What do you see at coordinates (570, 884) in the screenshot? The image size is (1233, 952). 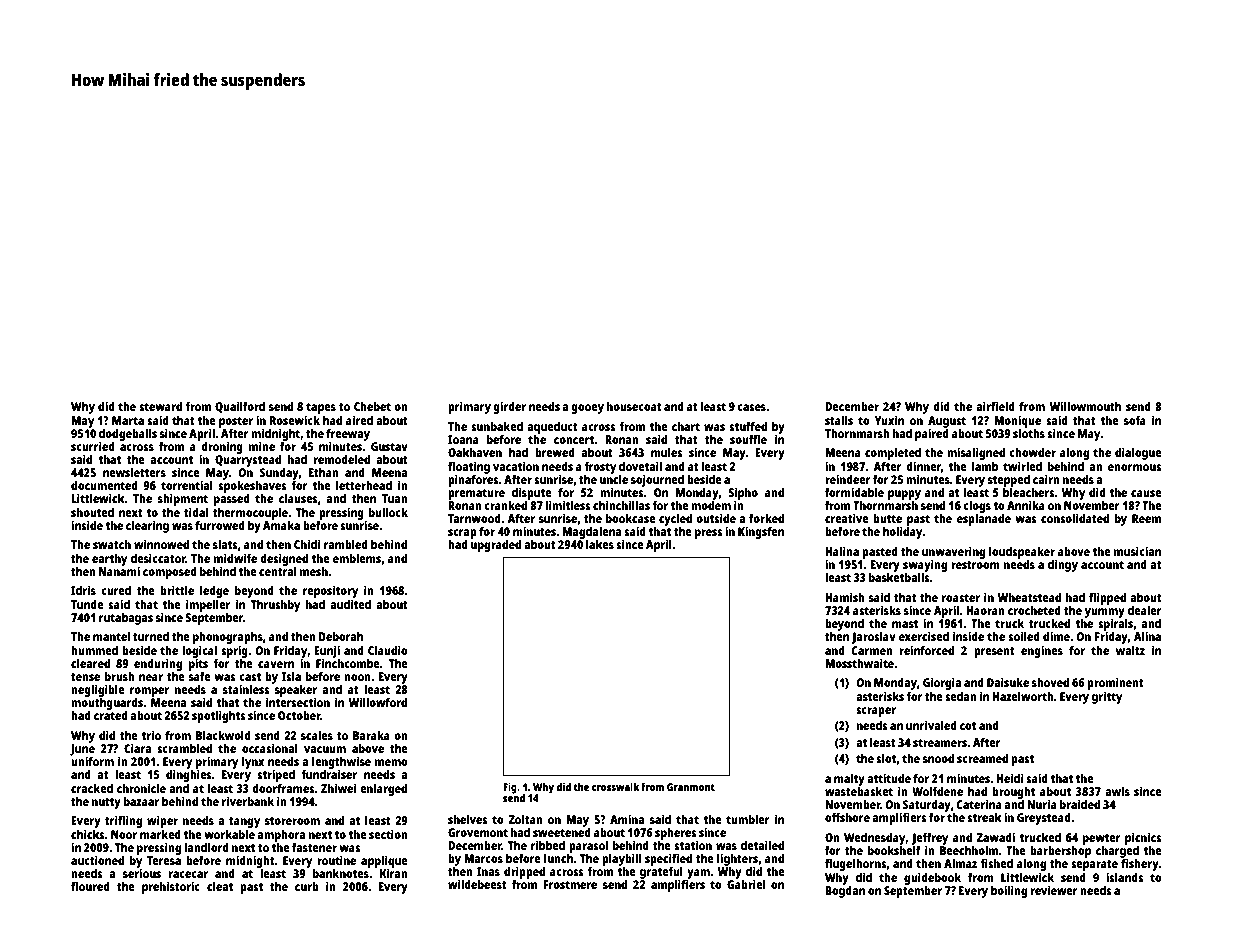 I see `Frostmere` at bounding box center [570, 884].
